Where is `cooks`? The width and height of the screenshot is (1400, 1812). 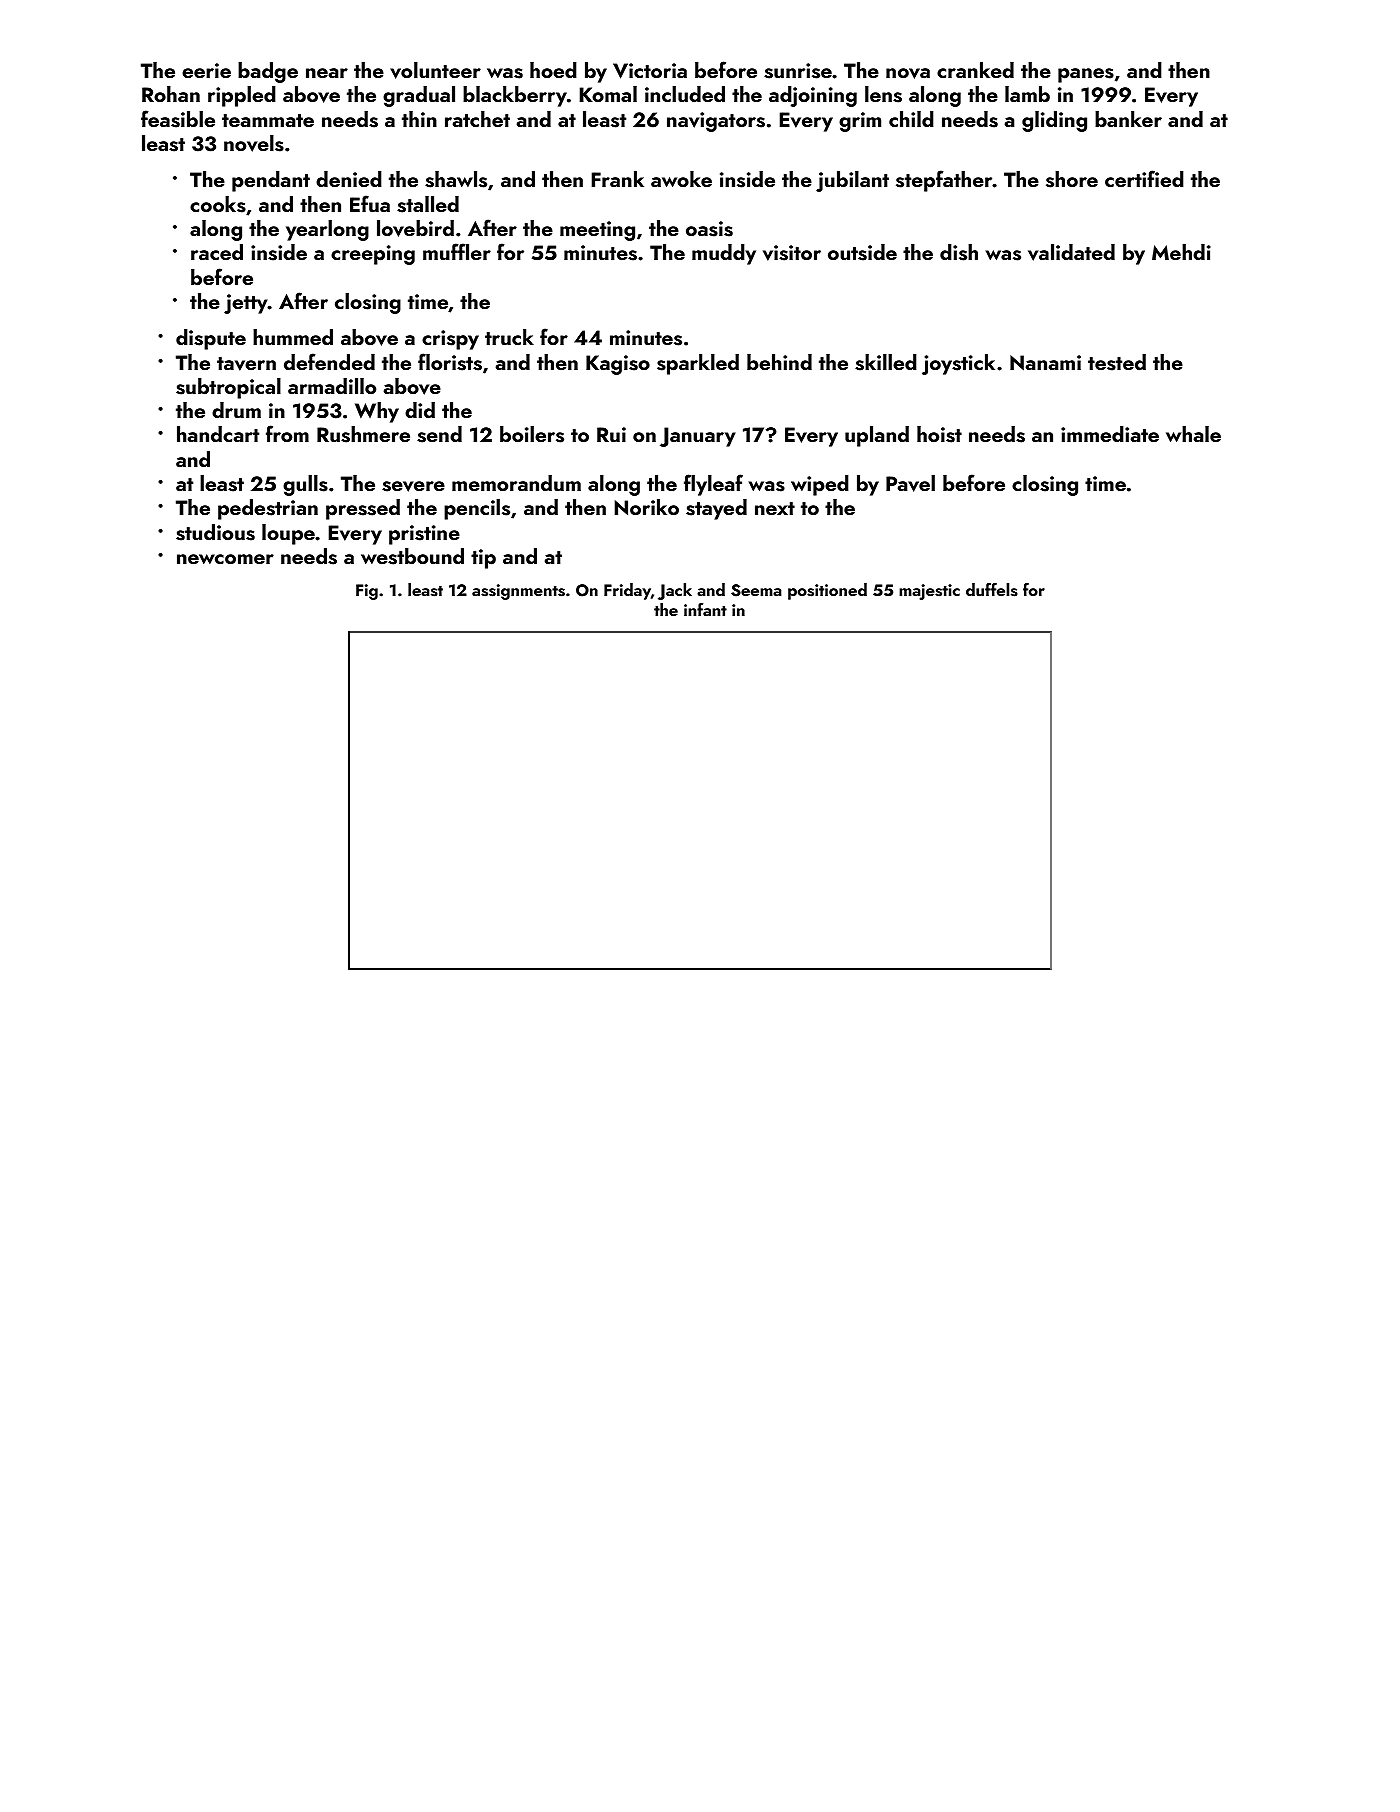
cooks is located at coordinates (218, 204).
